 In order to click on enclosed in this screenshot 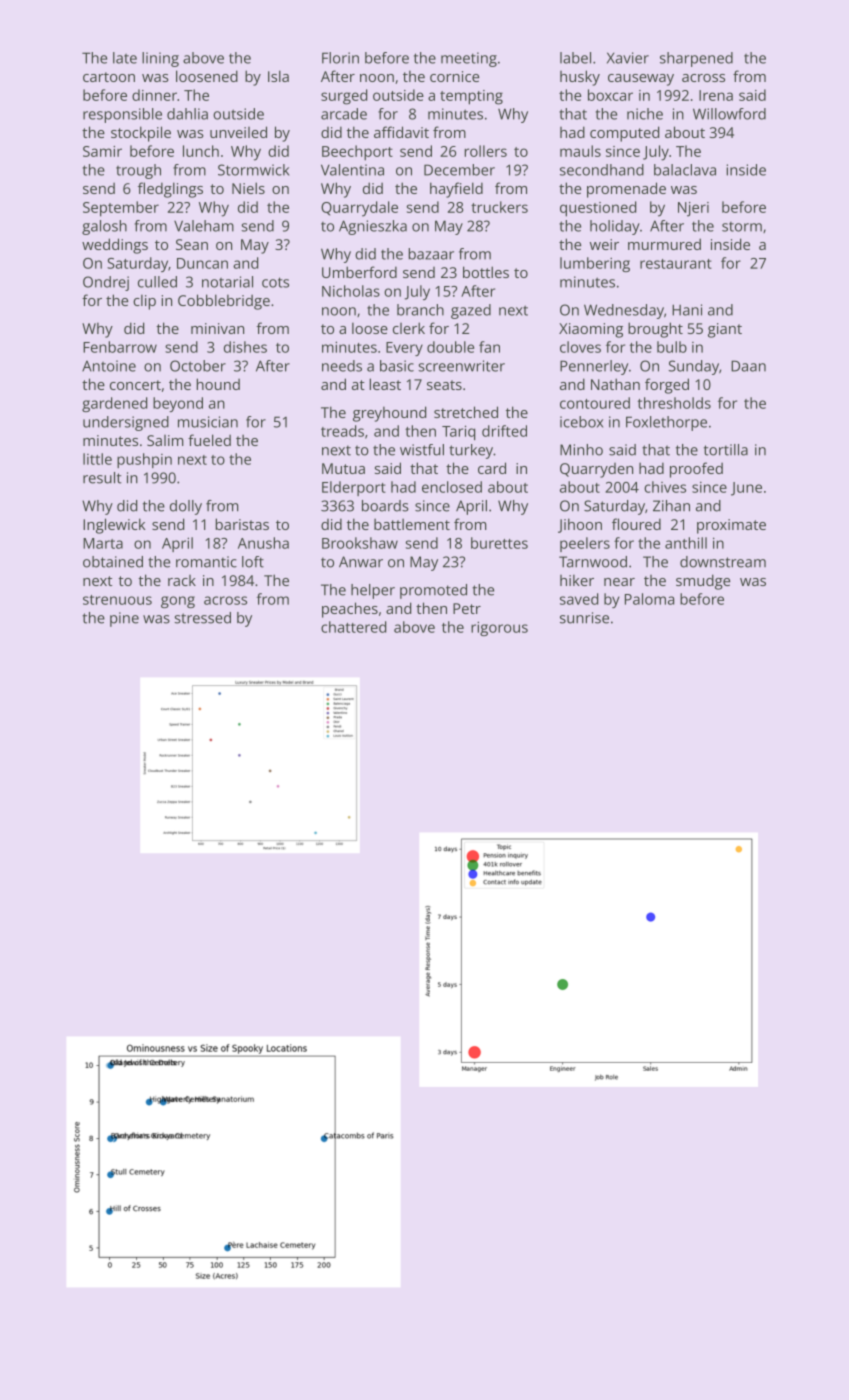, I will do `click(452, 487)`.
